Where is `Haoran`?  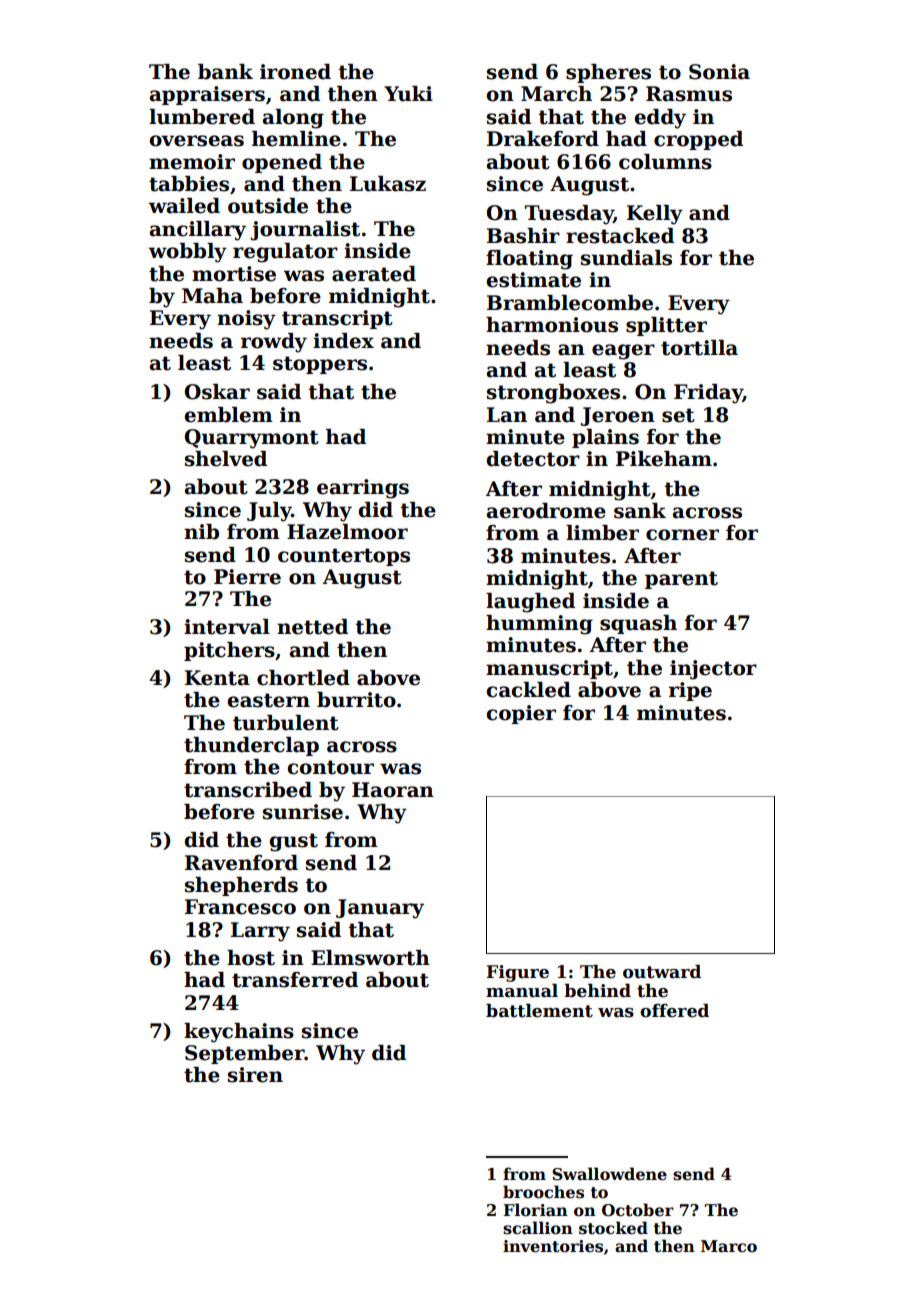
Haoran is located at coordinates (393, 790).
